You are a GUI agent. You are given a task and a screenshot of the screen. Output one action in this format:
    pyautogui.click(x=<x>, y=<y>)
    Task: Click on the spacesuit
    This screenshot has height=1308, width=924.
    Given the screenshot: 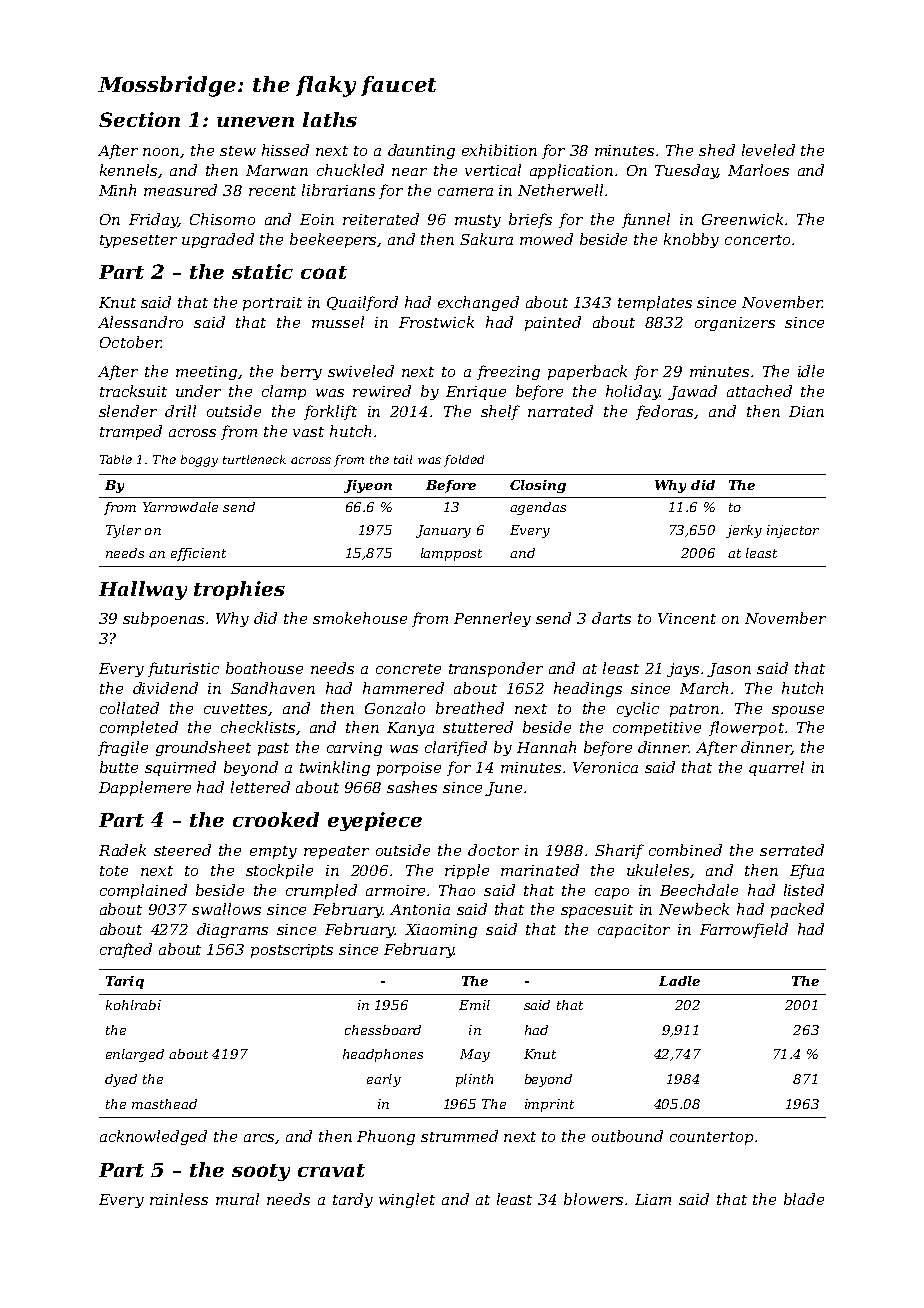 What is the action you would take?
    pyautogui.click(x=597, y=911)
